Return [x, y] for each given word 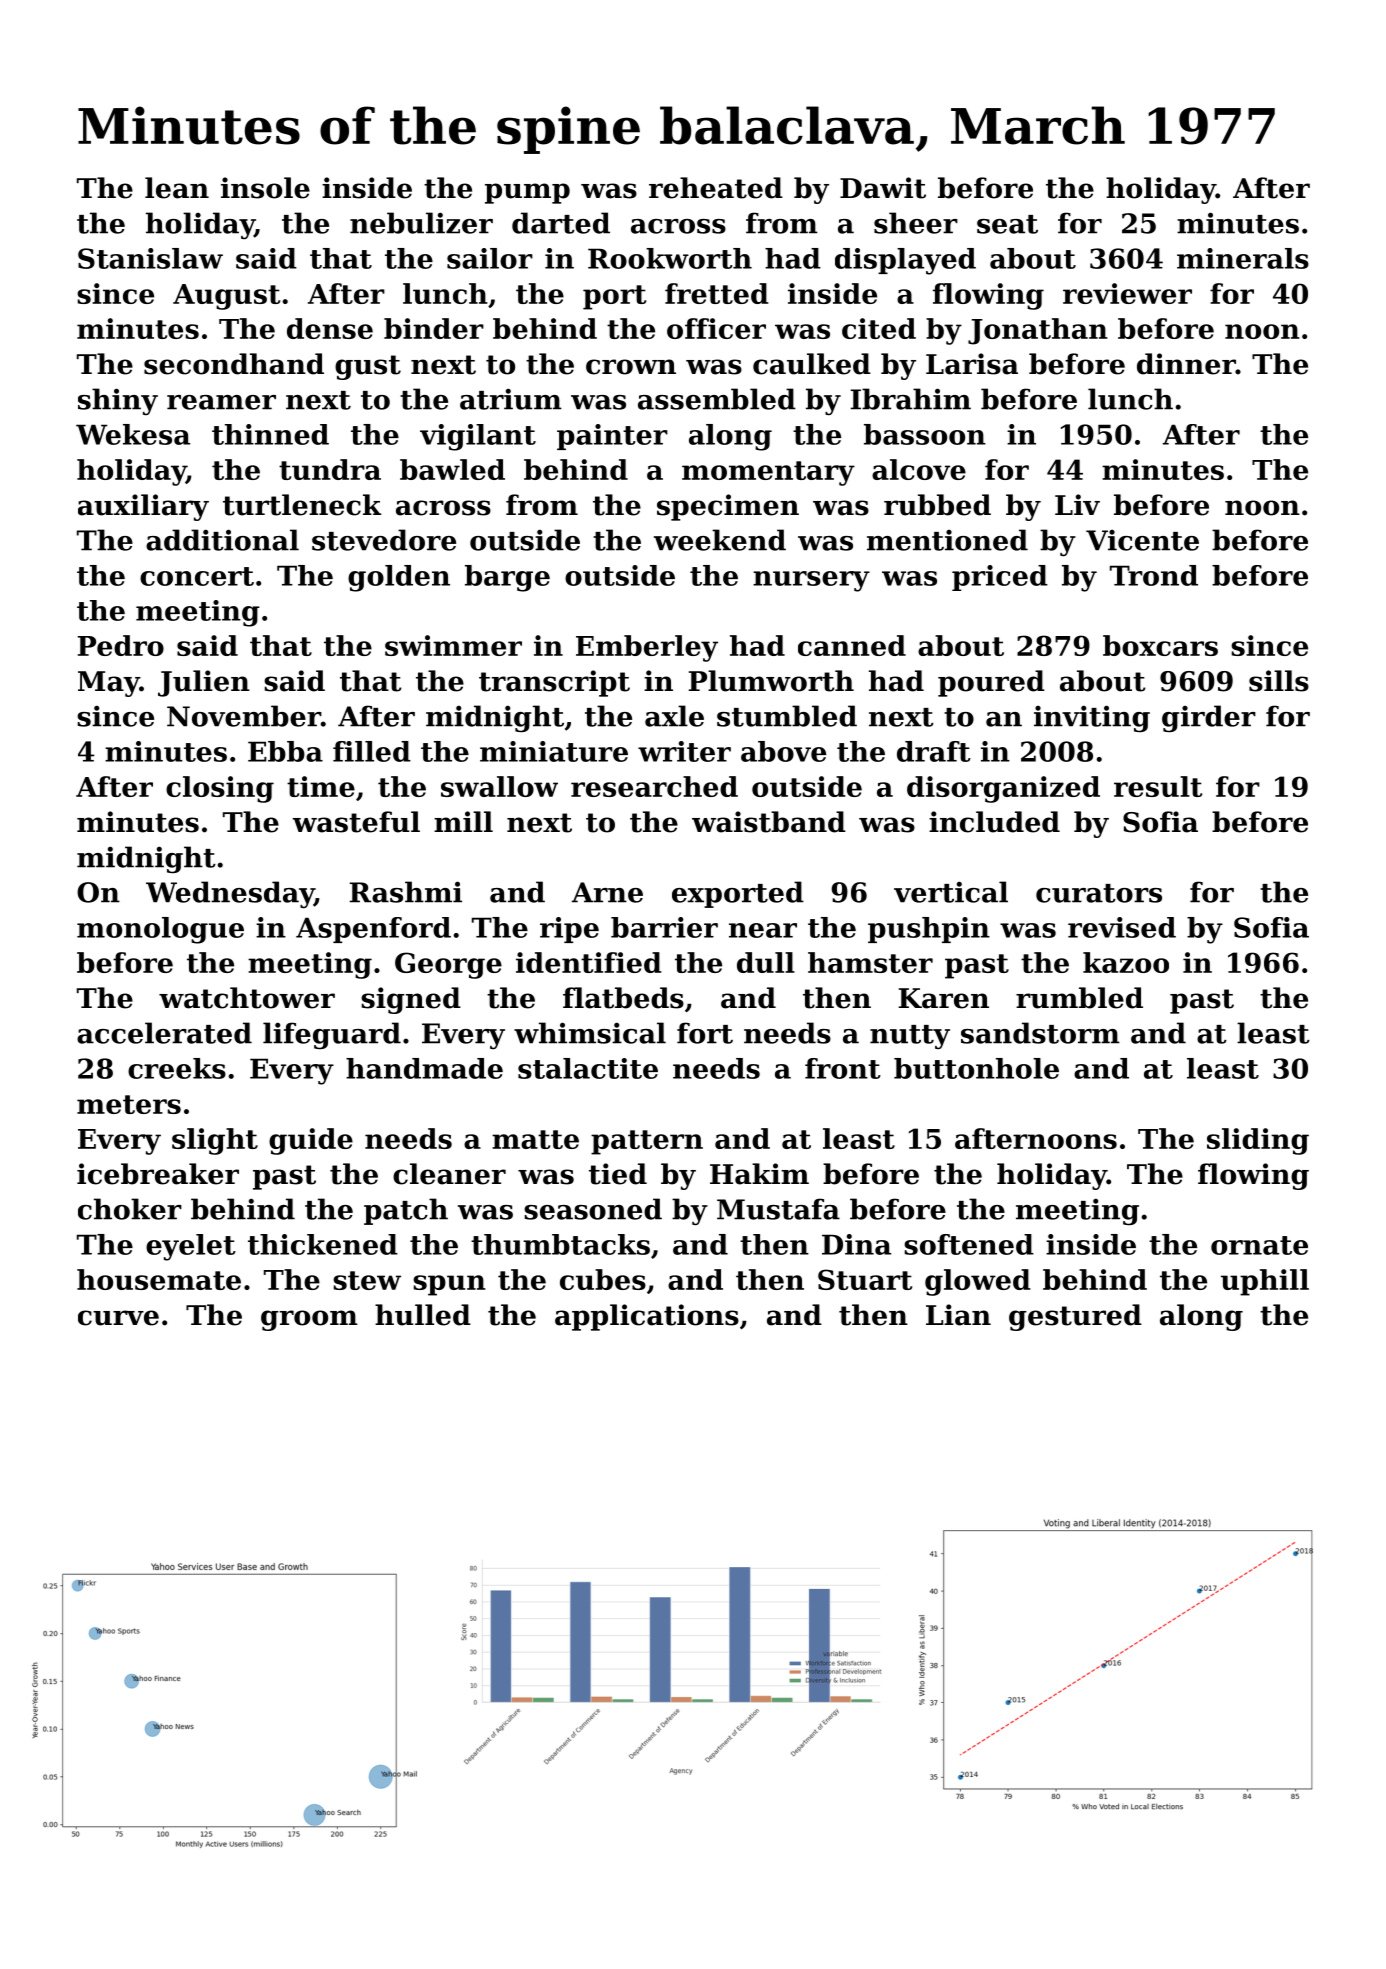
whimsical [590, 1033]
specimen [728, 507]
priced [1000, 578]
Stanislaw [150, 258]
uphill [1265, 1282]
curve [118, 1318]
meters [129, 1104]
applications [647, 1317]
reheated [716, 188]
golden [399, 578]
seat [1007, 224]
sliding [1258, 1141]
